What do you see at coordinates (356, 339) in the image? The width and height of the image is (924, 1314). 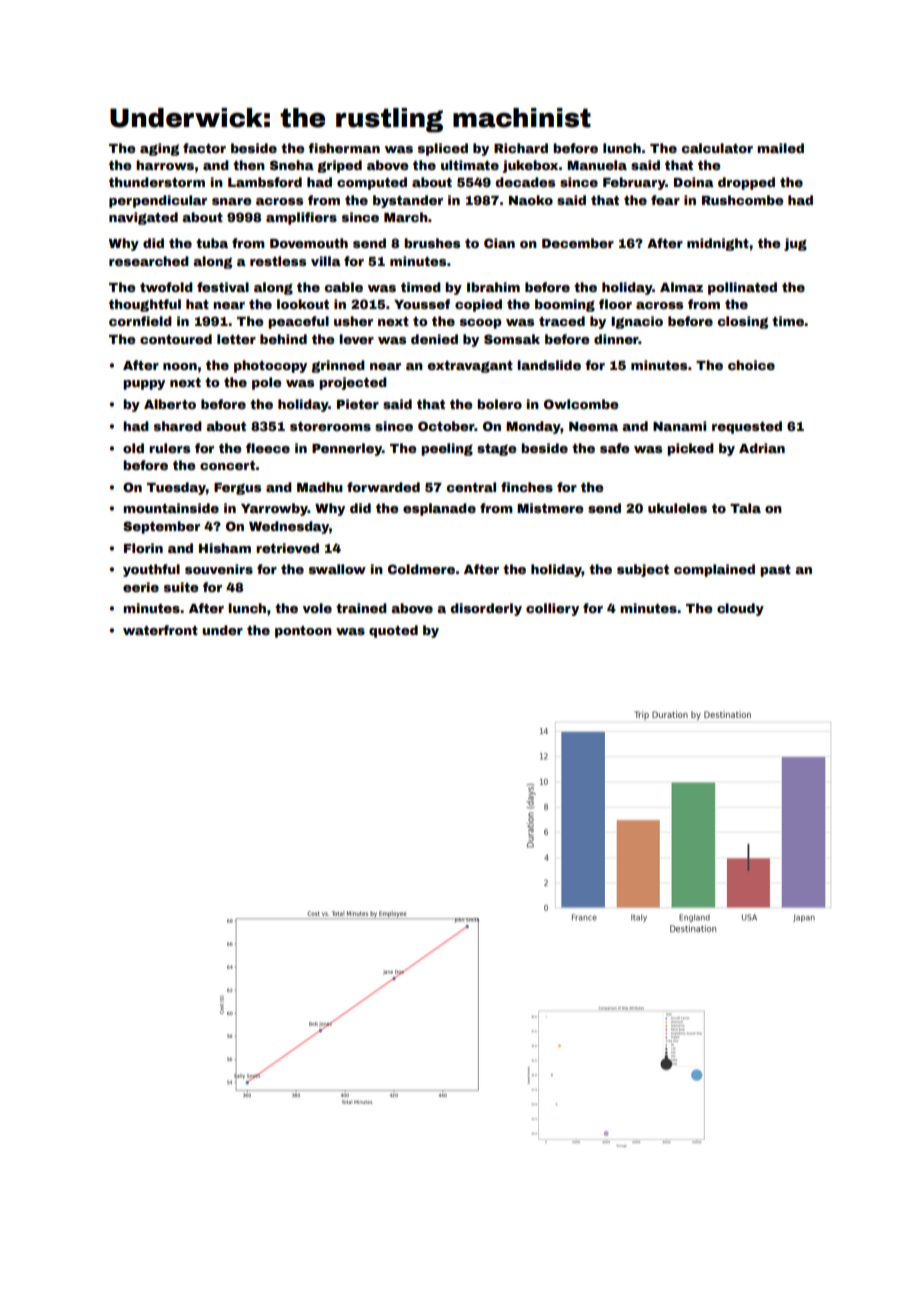 I see `lever` at bounding box center [356, 339].
